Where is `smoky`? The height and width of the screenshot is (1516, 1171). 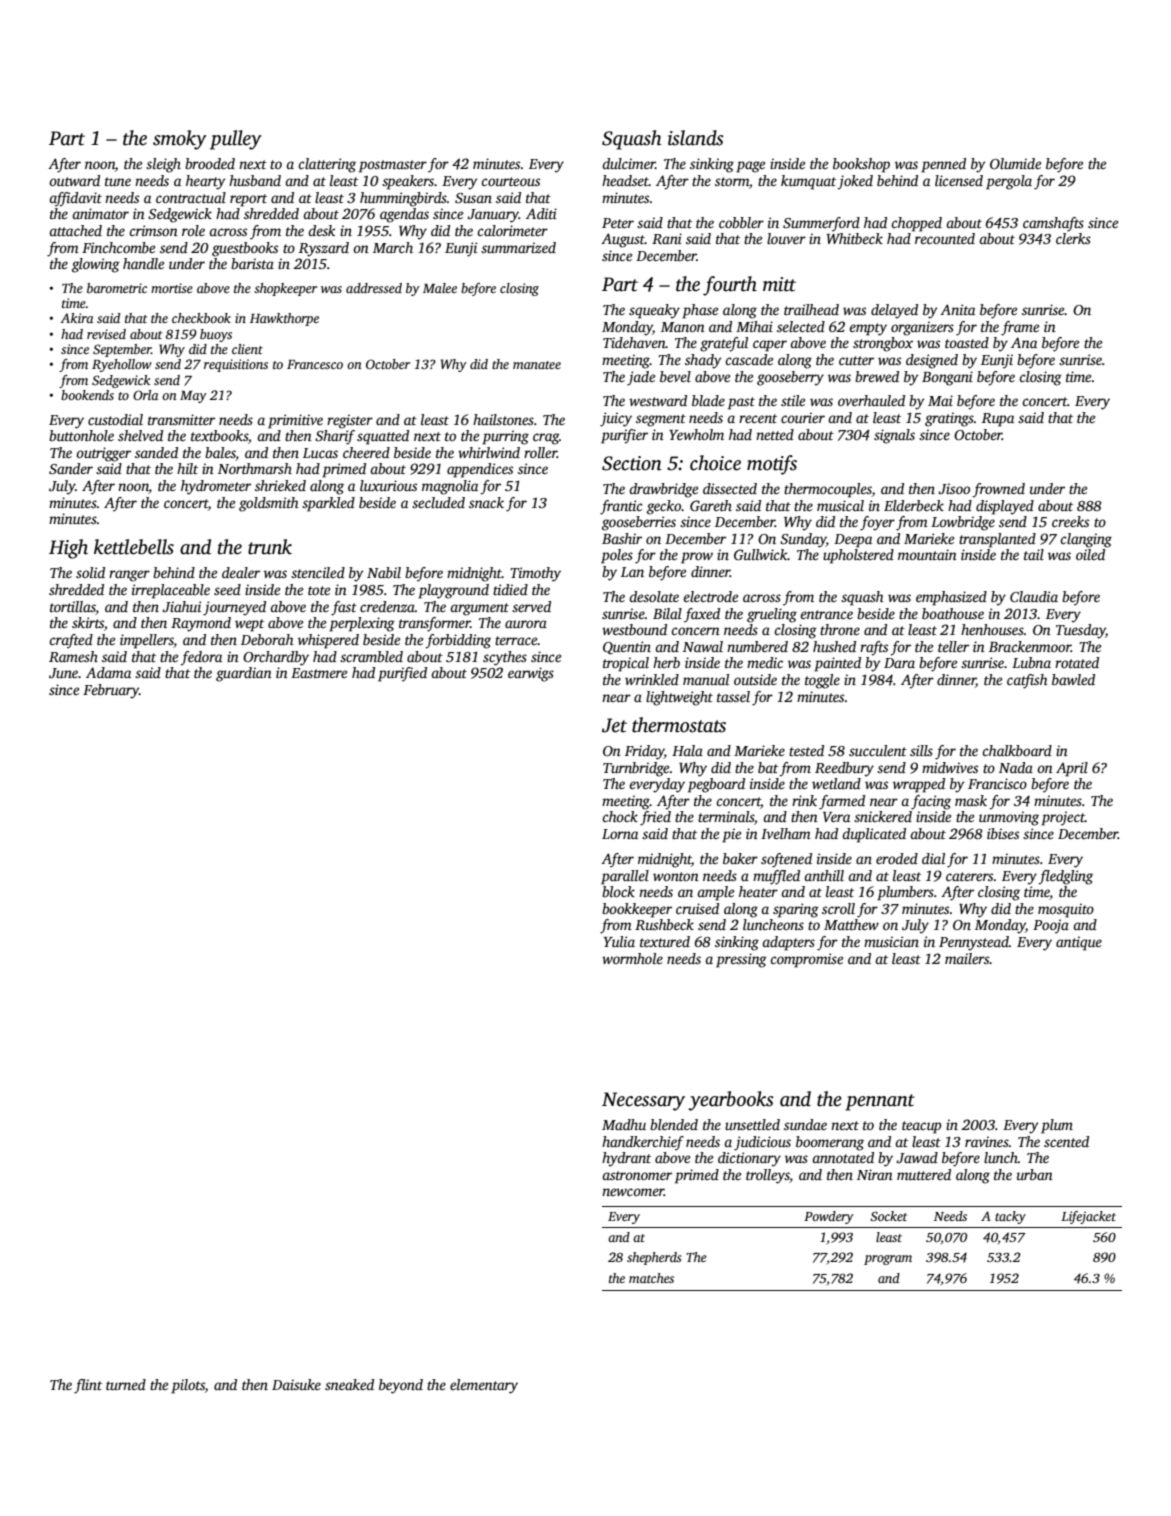 smoky is located at coordinates (179, 140).
